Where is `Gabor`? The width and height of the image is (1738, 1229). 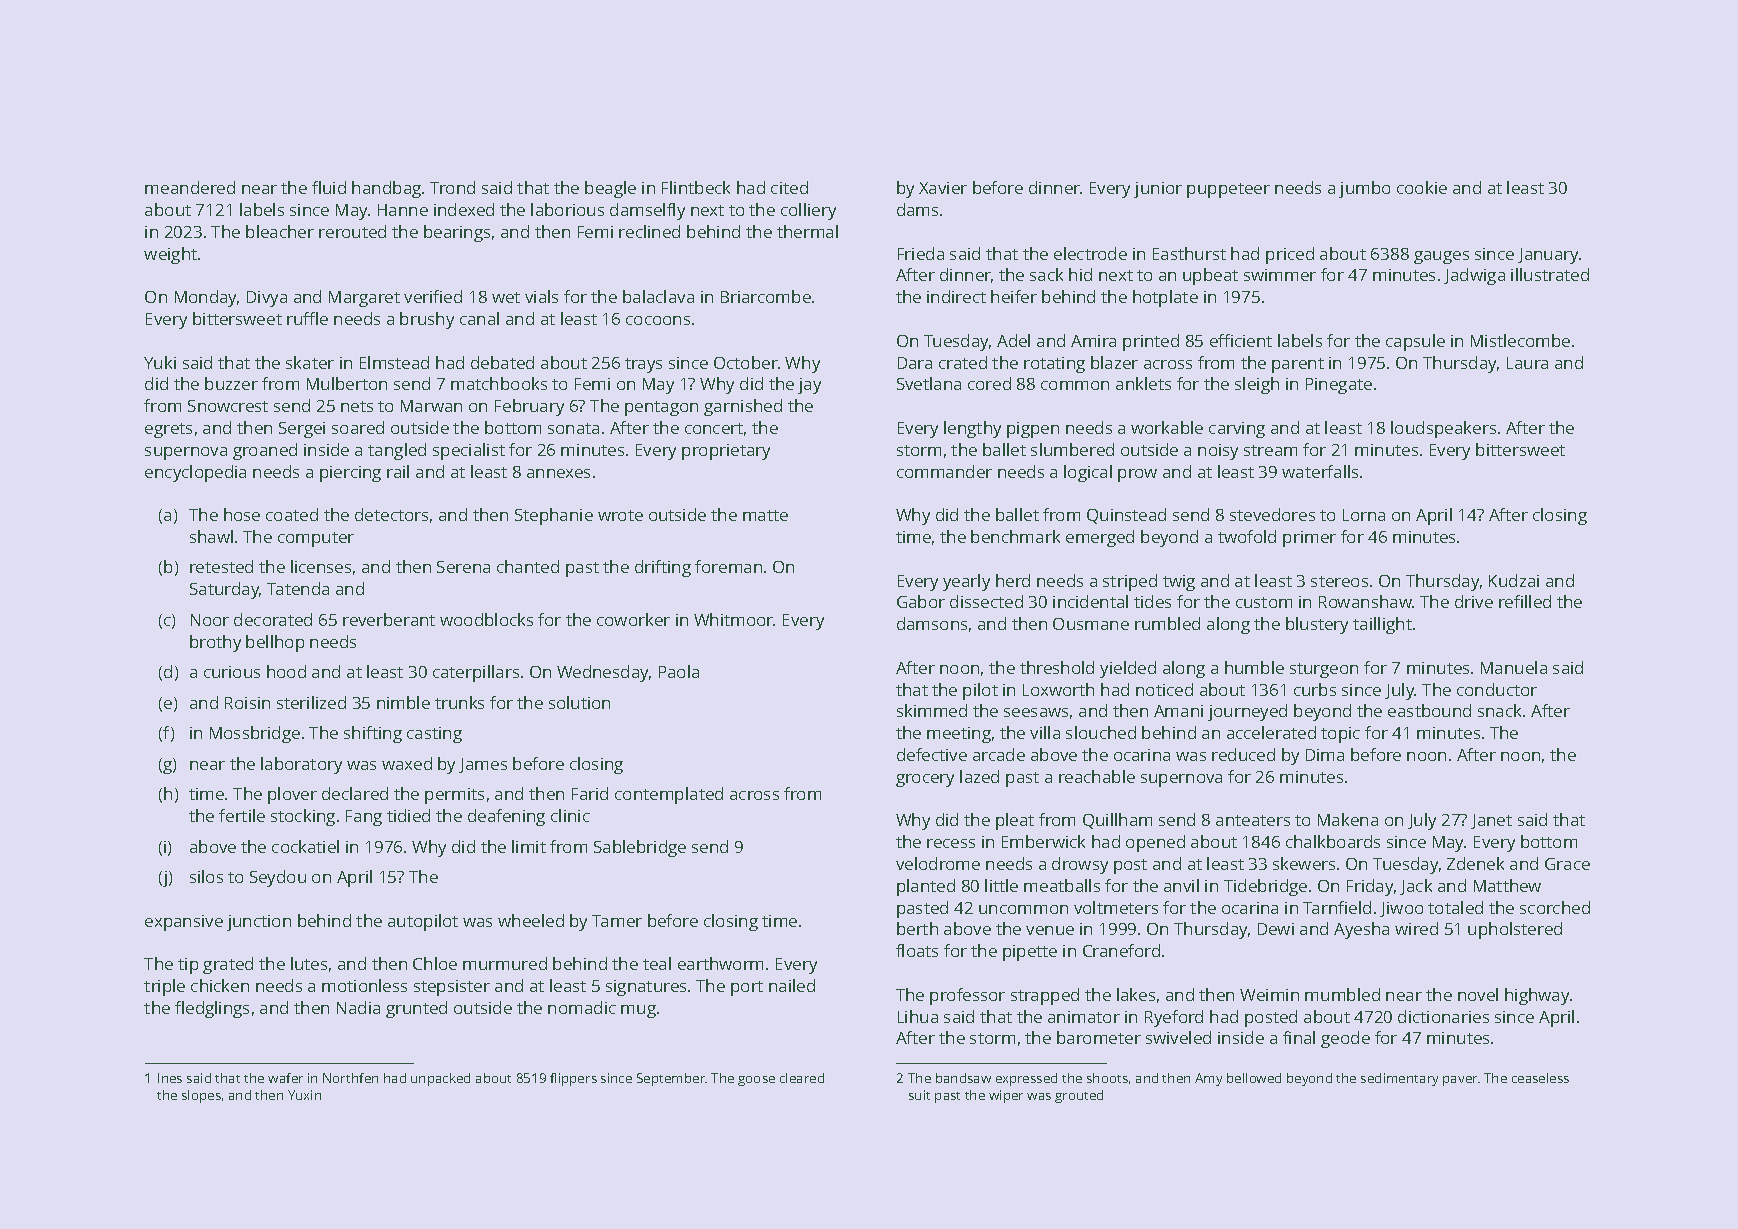
Gabor is located at coordinates (921, 601).
